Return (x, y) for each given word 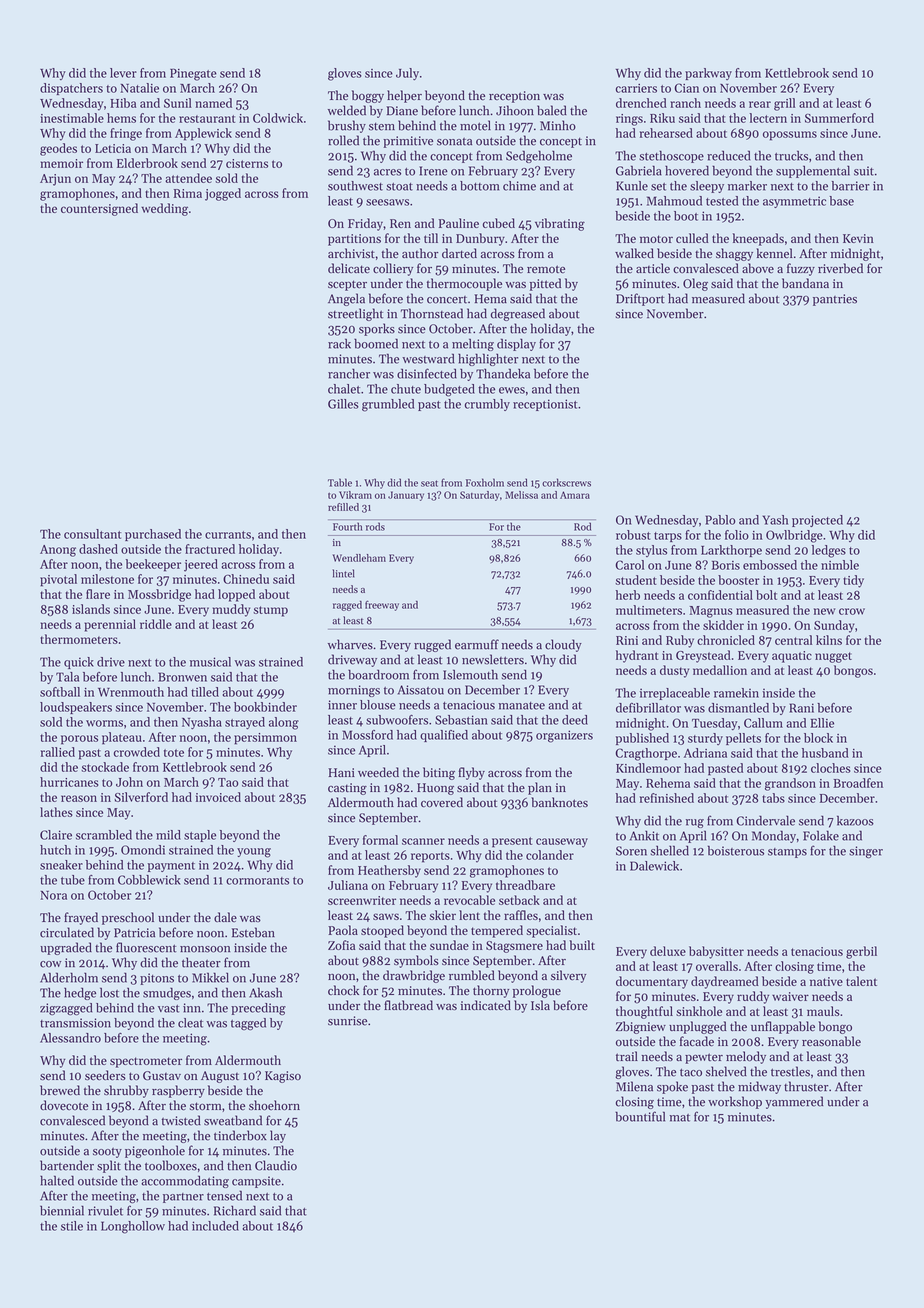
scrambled (104, 835)
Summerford (839, 118)
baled (552, 110)
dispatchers (71, 89)
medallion (720, 670)
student (636, 580)
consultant (93, 534)
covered (442, 802)
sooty (107, 1153)
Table (340, 482)
